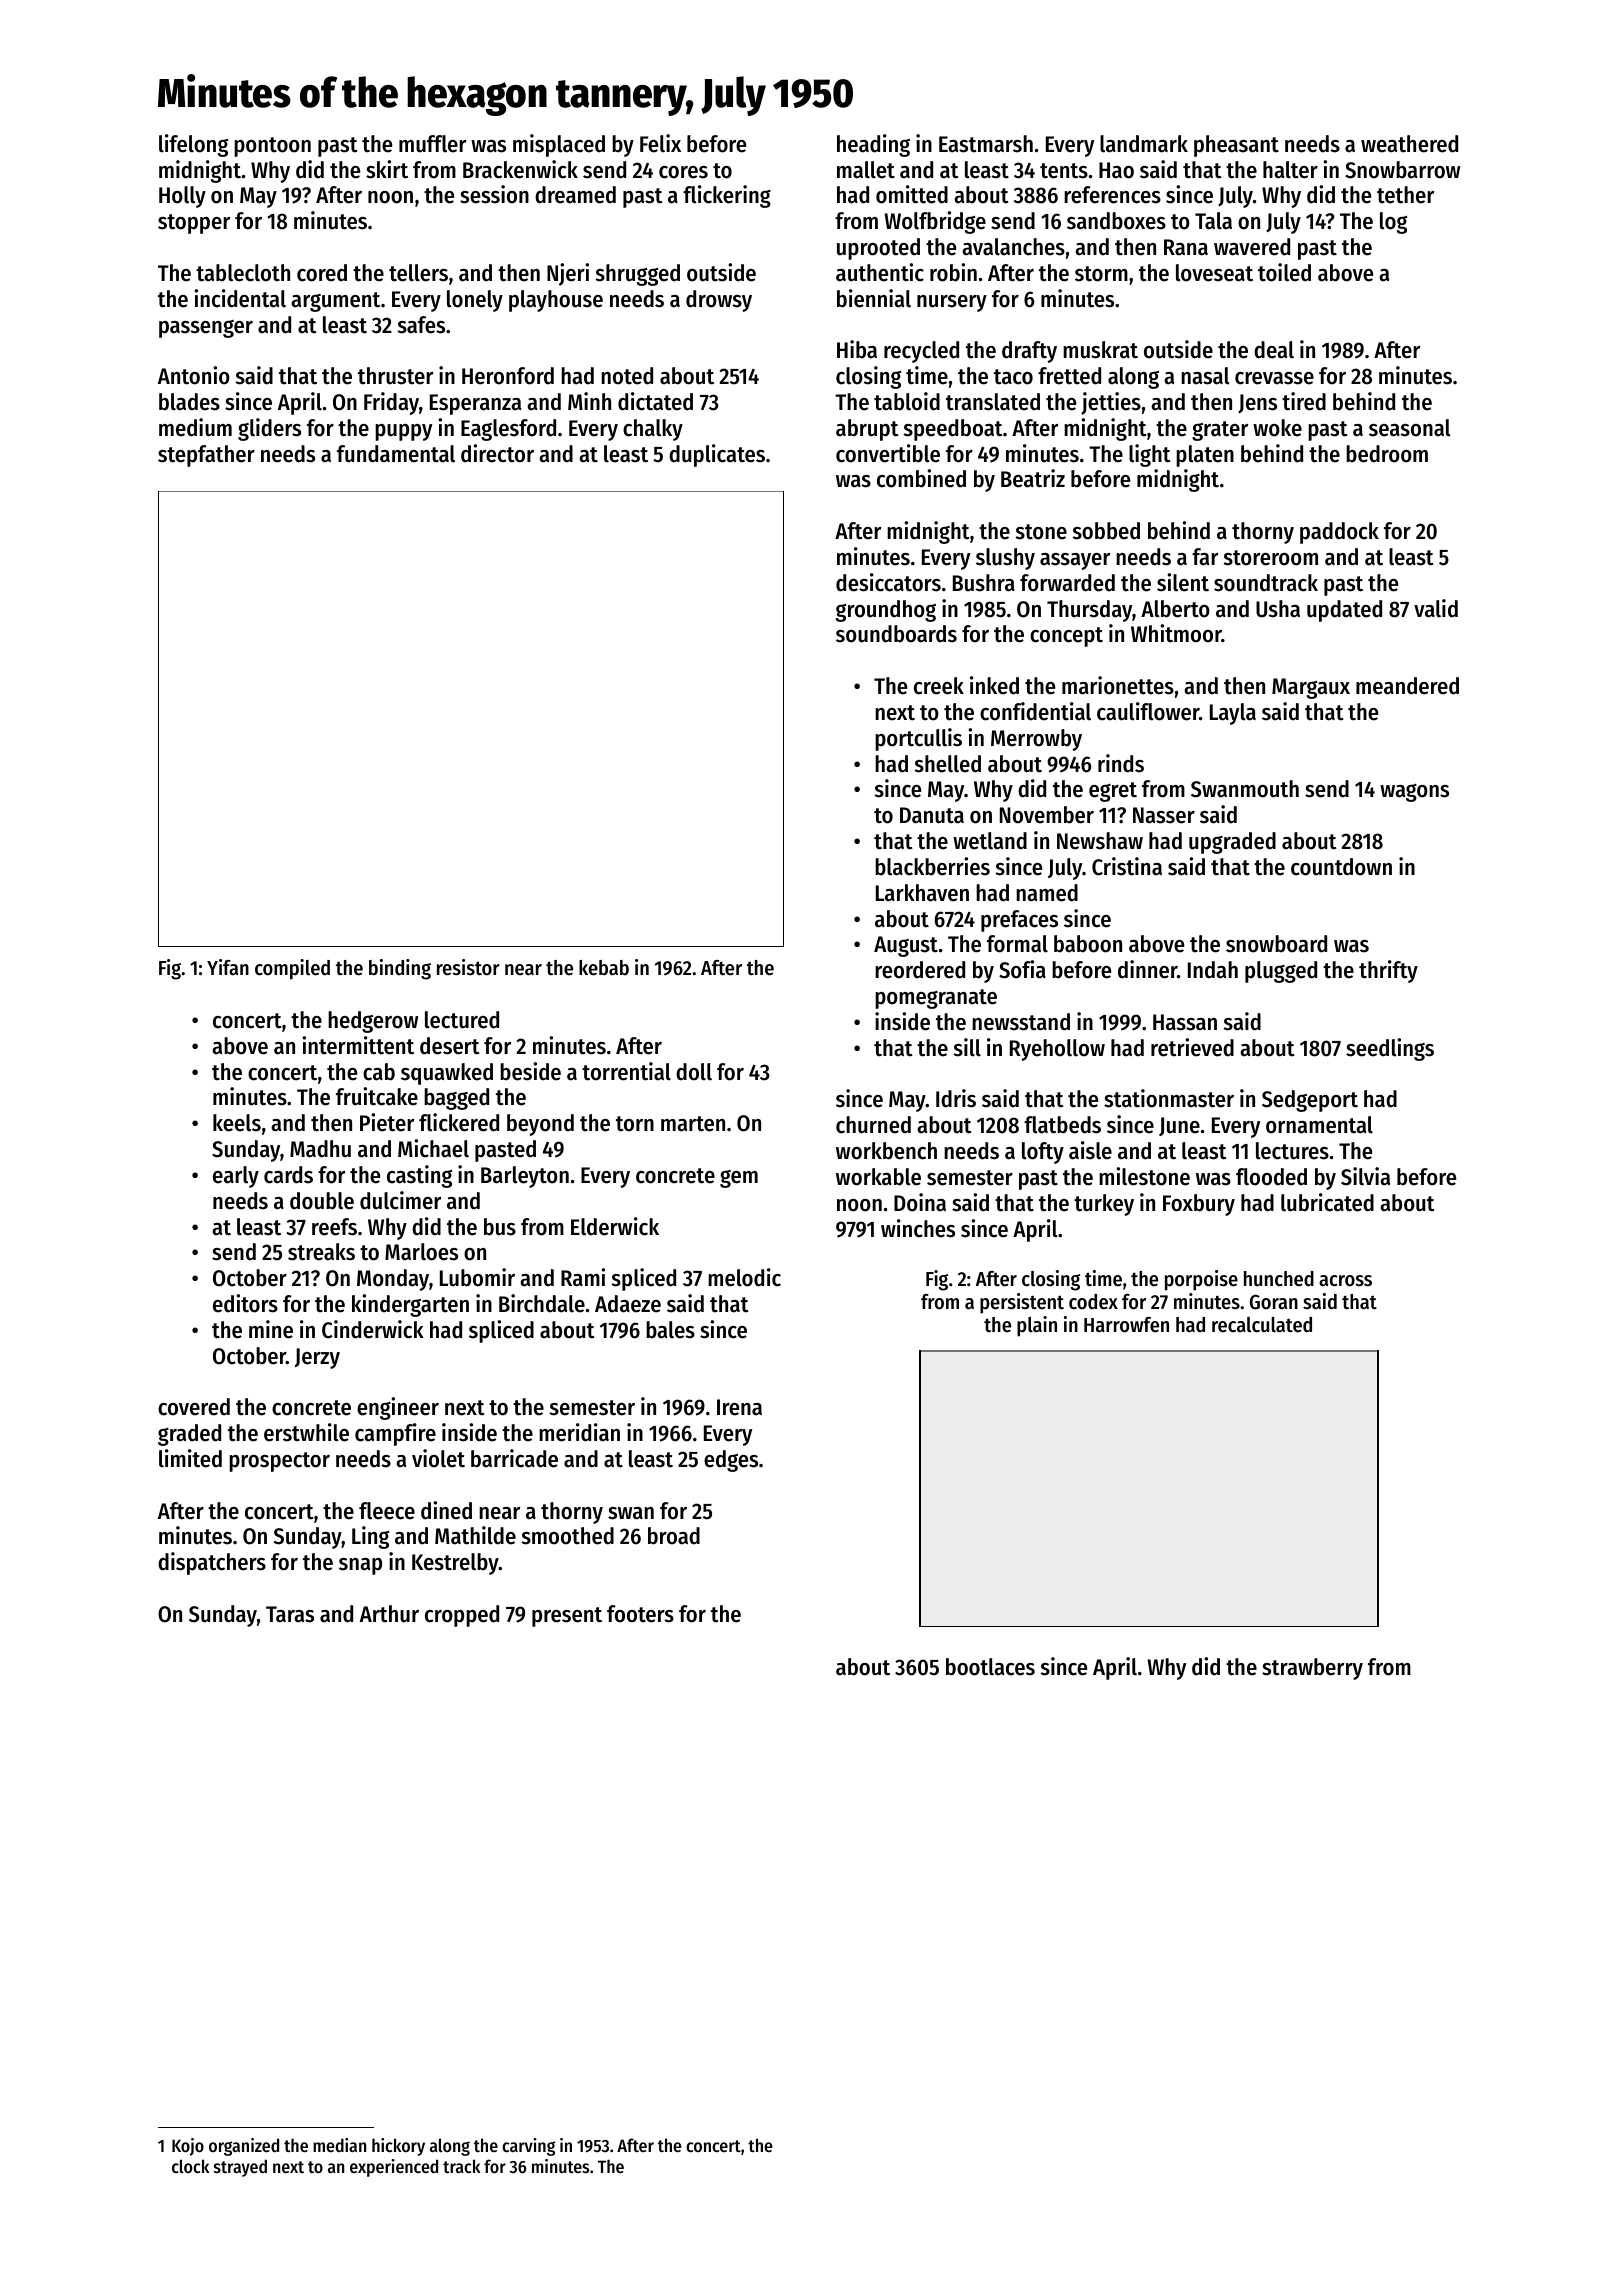 The image size is (1620, 2292). Describe the element at coordinates (272, 147) in the image. I see `pontoon` at that location.
